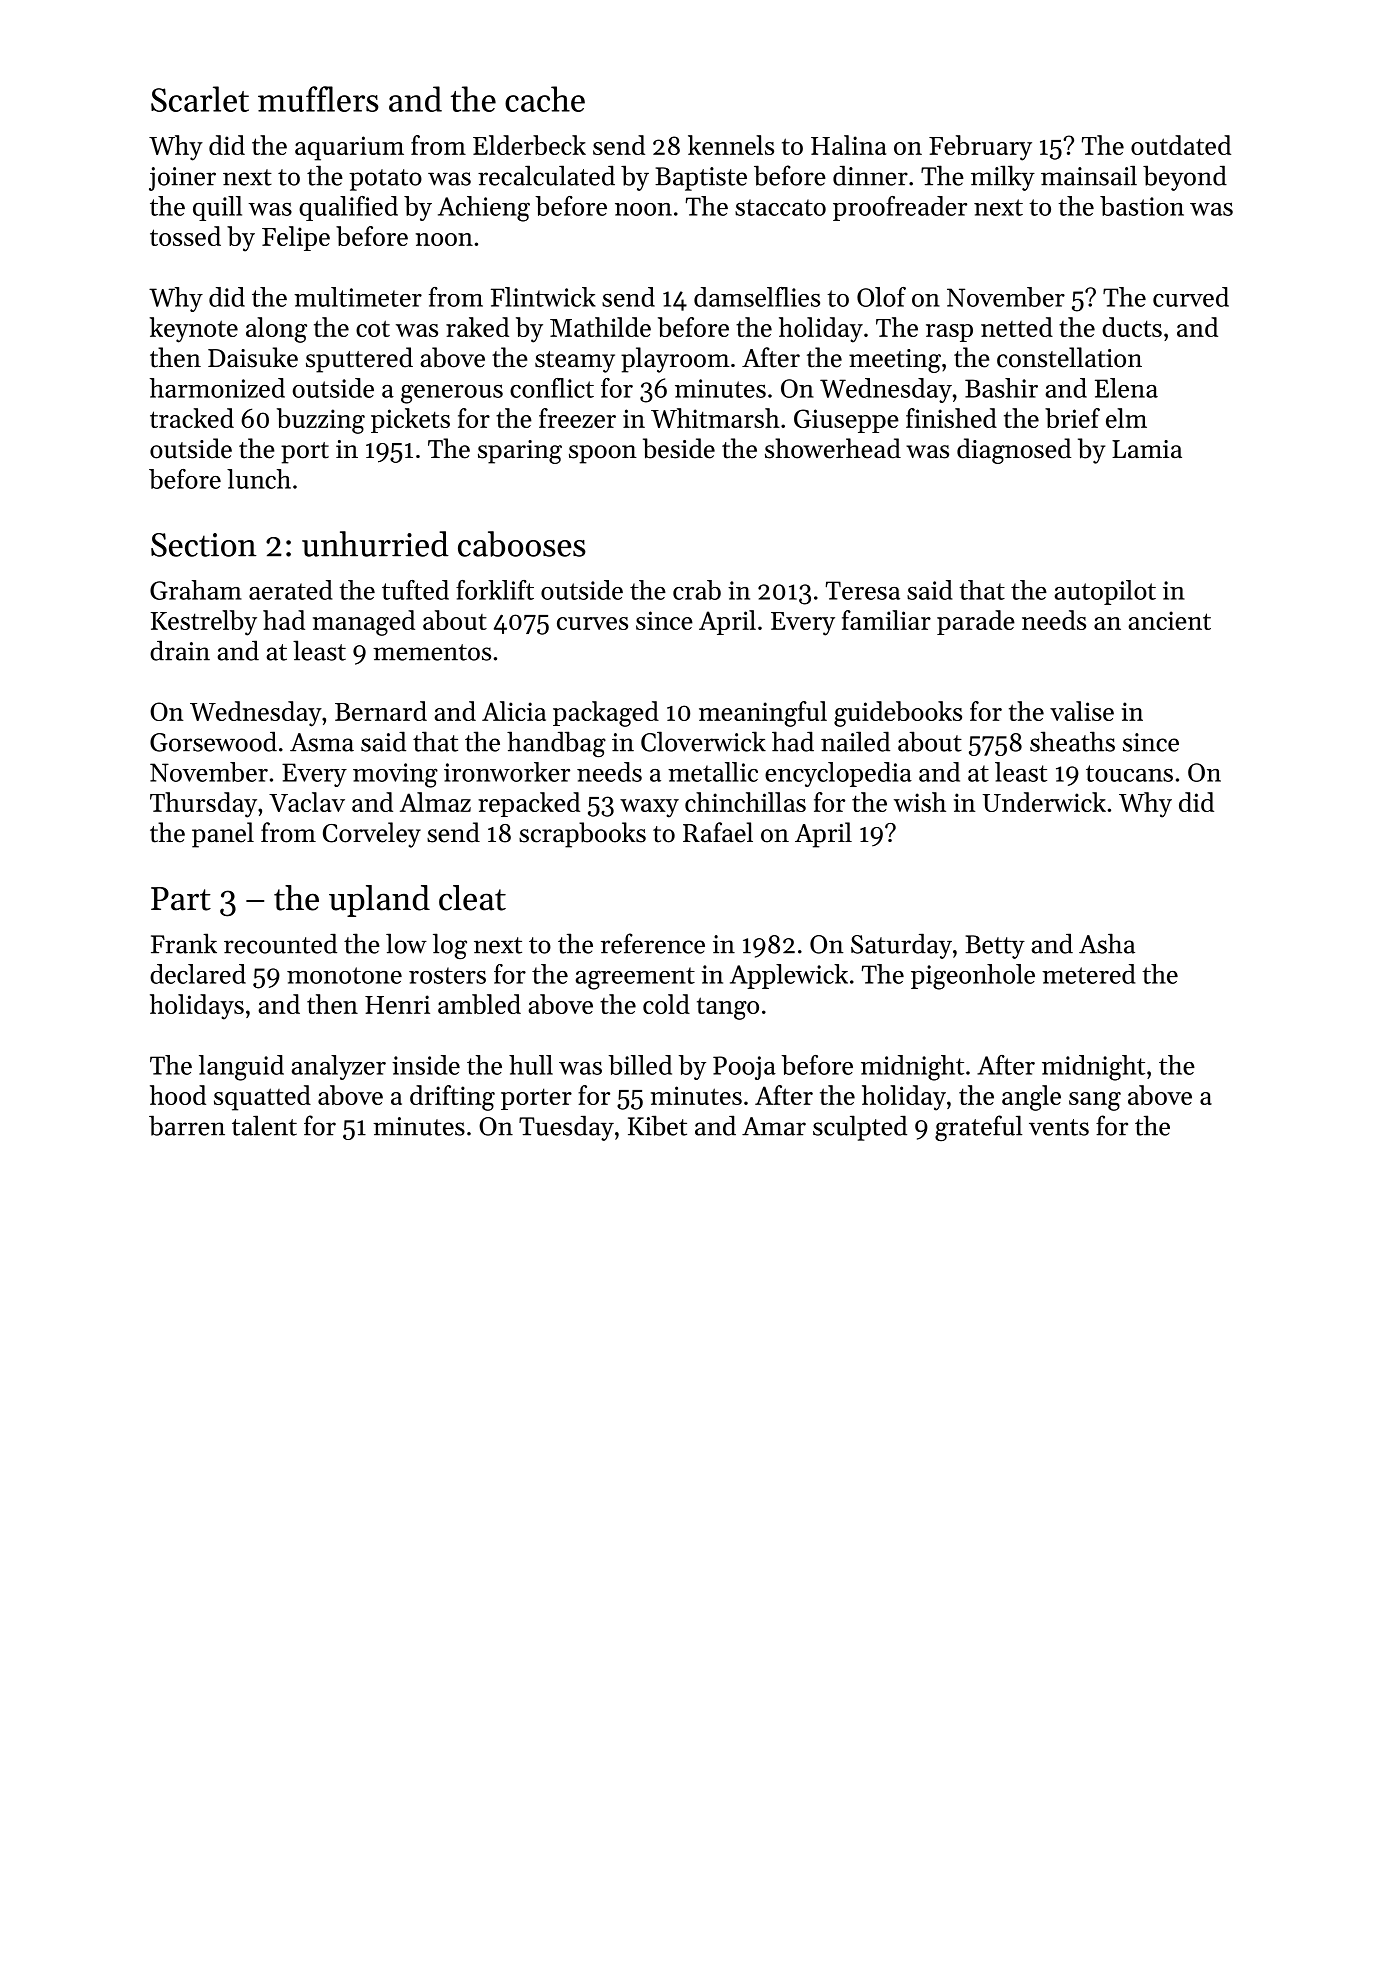 The height and width of the screenshot is (1969, 1386). Describe the element at coordinates (185, 236) in the screenshot. I see `tossed` at that location.
